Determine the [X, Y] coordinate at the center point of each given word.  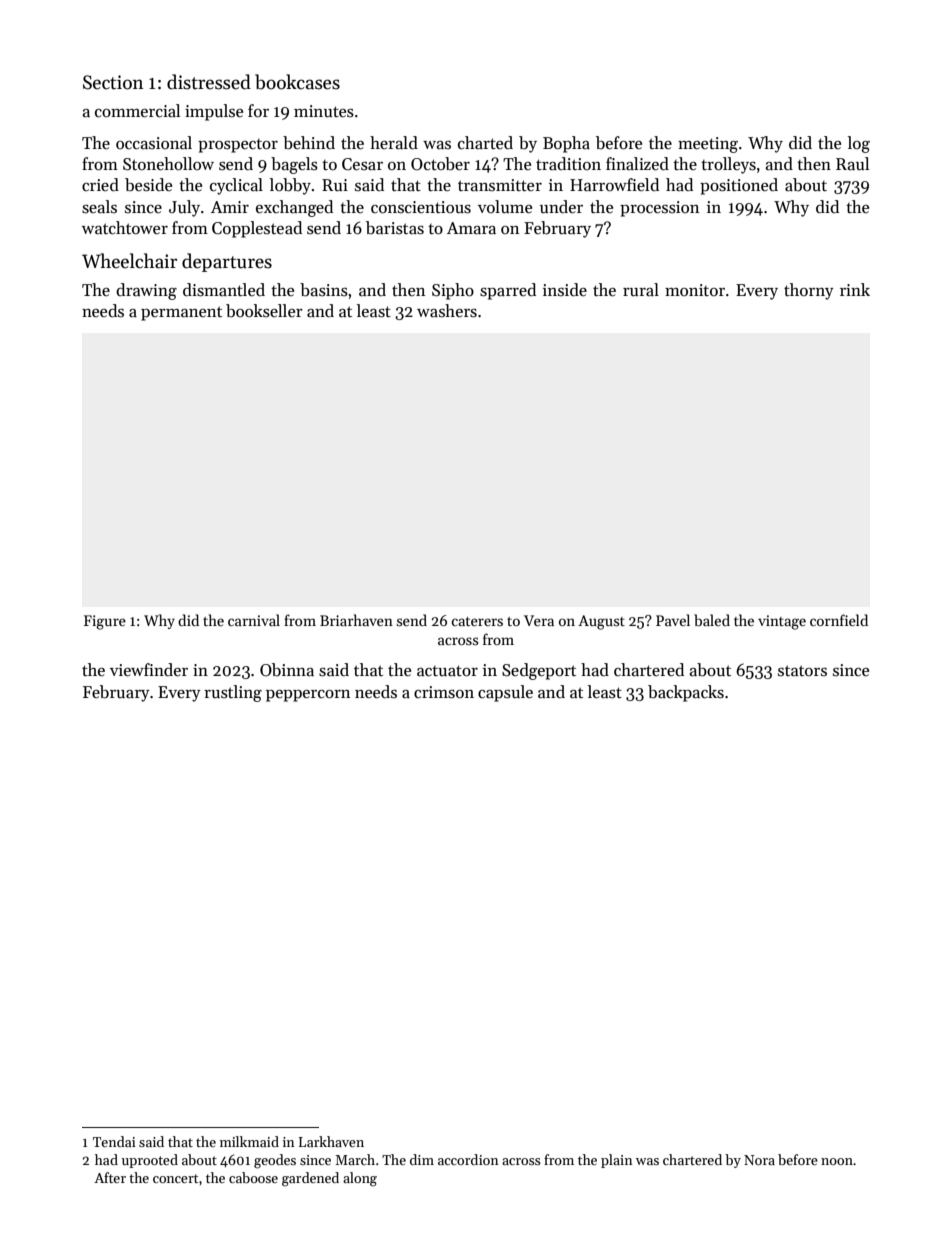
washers [447, 311]
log [859, 144]
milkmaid [249, 1141]
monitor [695, 290]
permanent [181, 313]
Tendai [114, 1141]
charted [485, 143]
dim [422, 1159]
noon [837, 1161]
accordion [468, 1159]
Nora [759, 1160]
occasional [154, 143]
